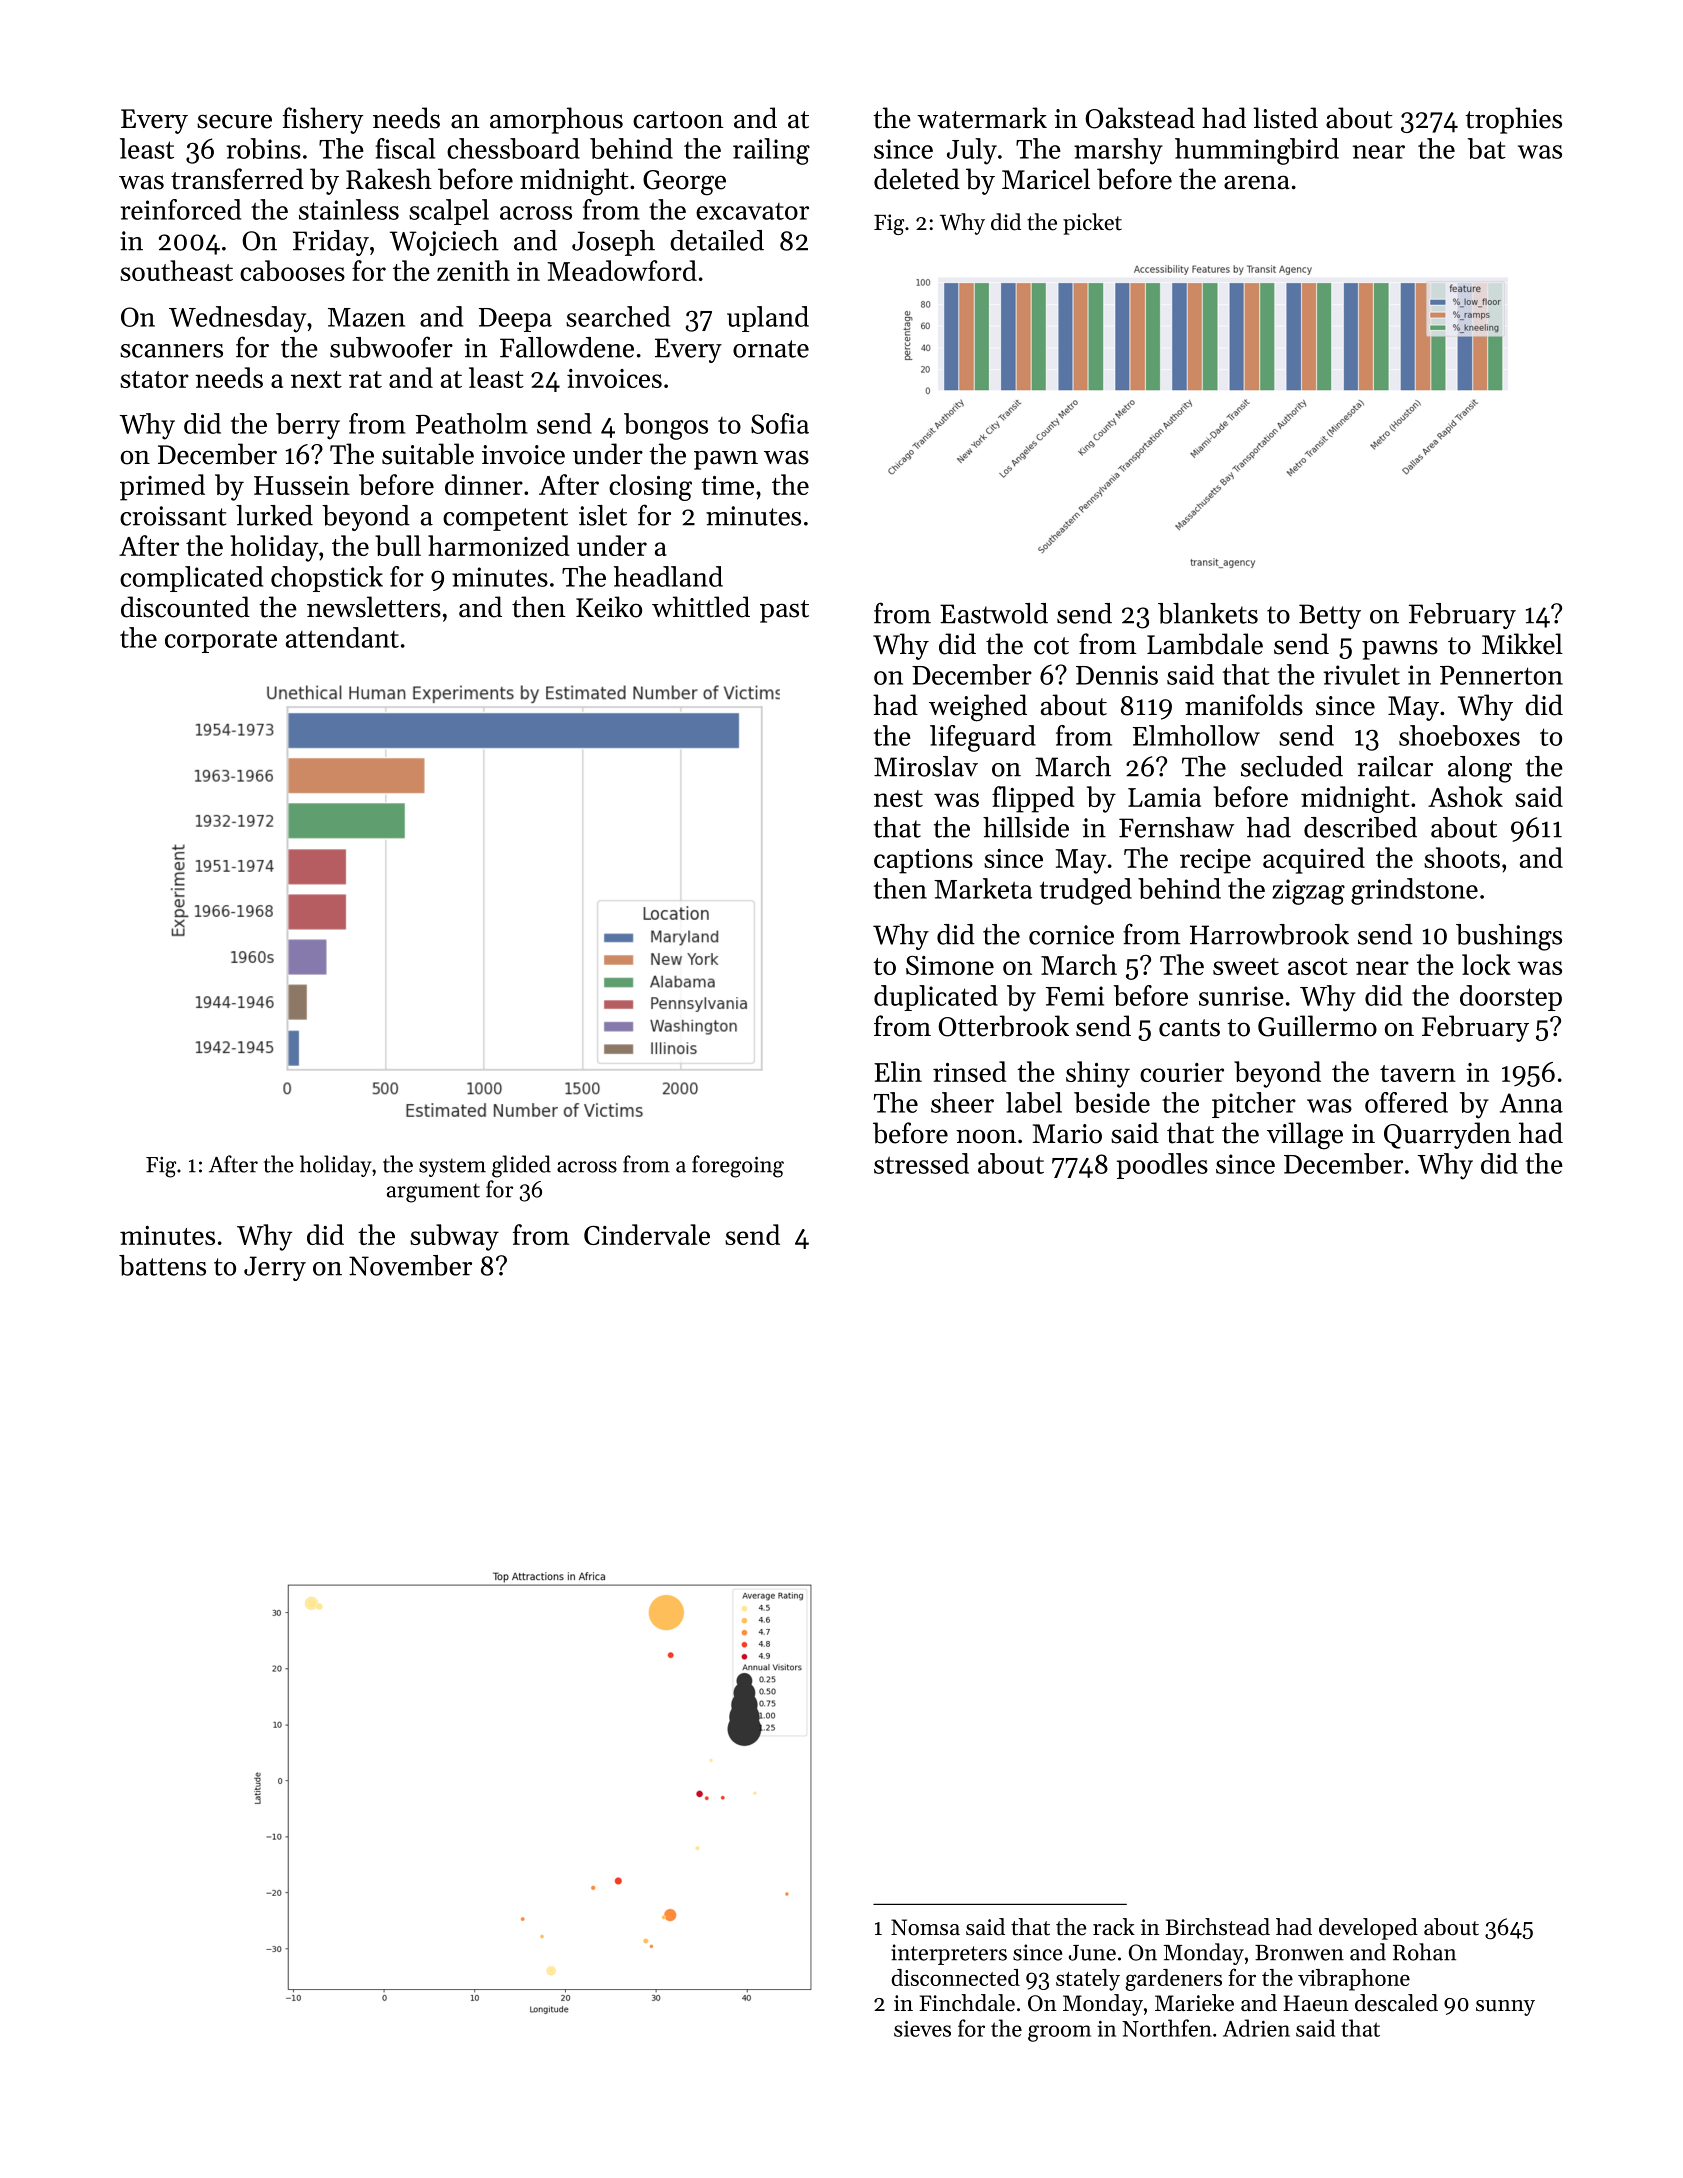  I want to click on Betty, so click(1330, 616).
